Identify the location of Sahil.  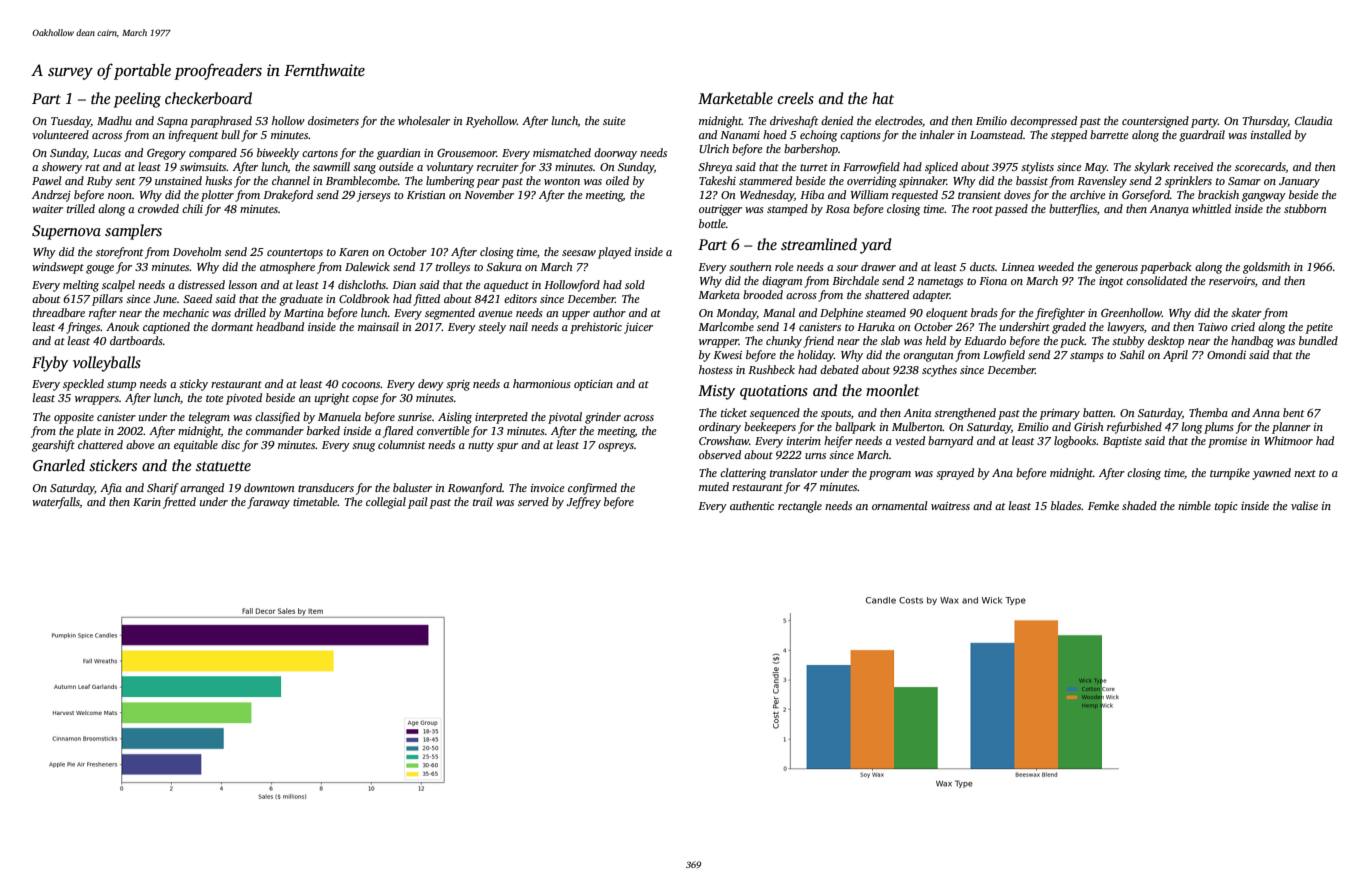
(1132, 354).
